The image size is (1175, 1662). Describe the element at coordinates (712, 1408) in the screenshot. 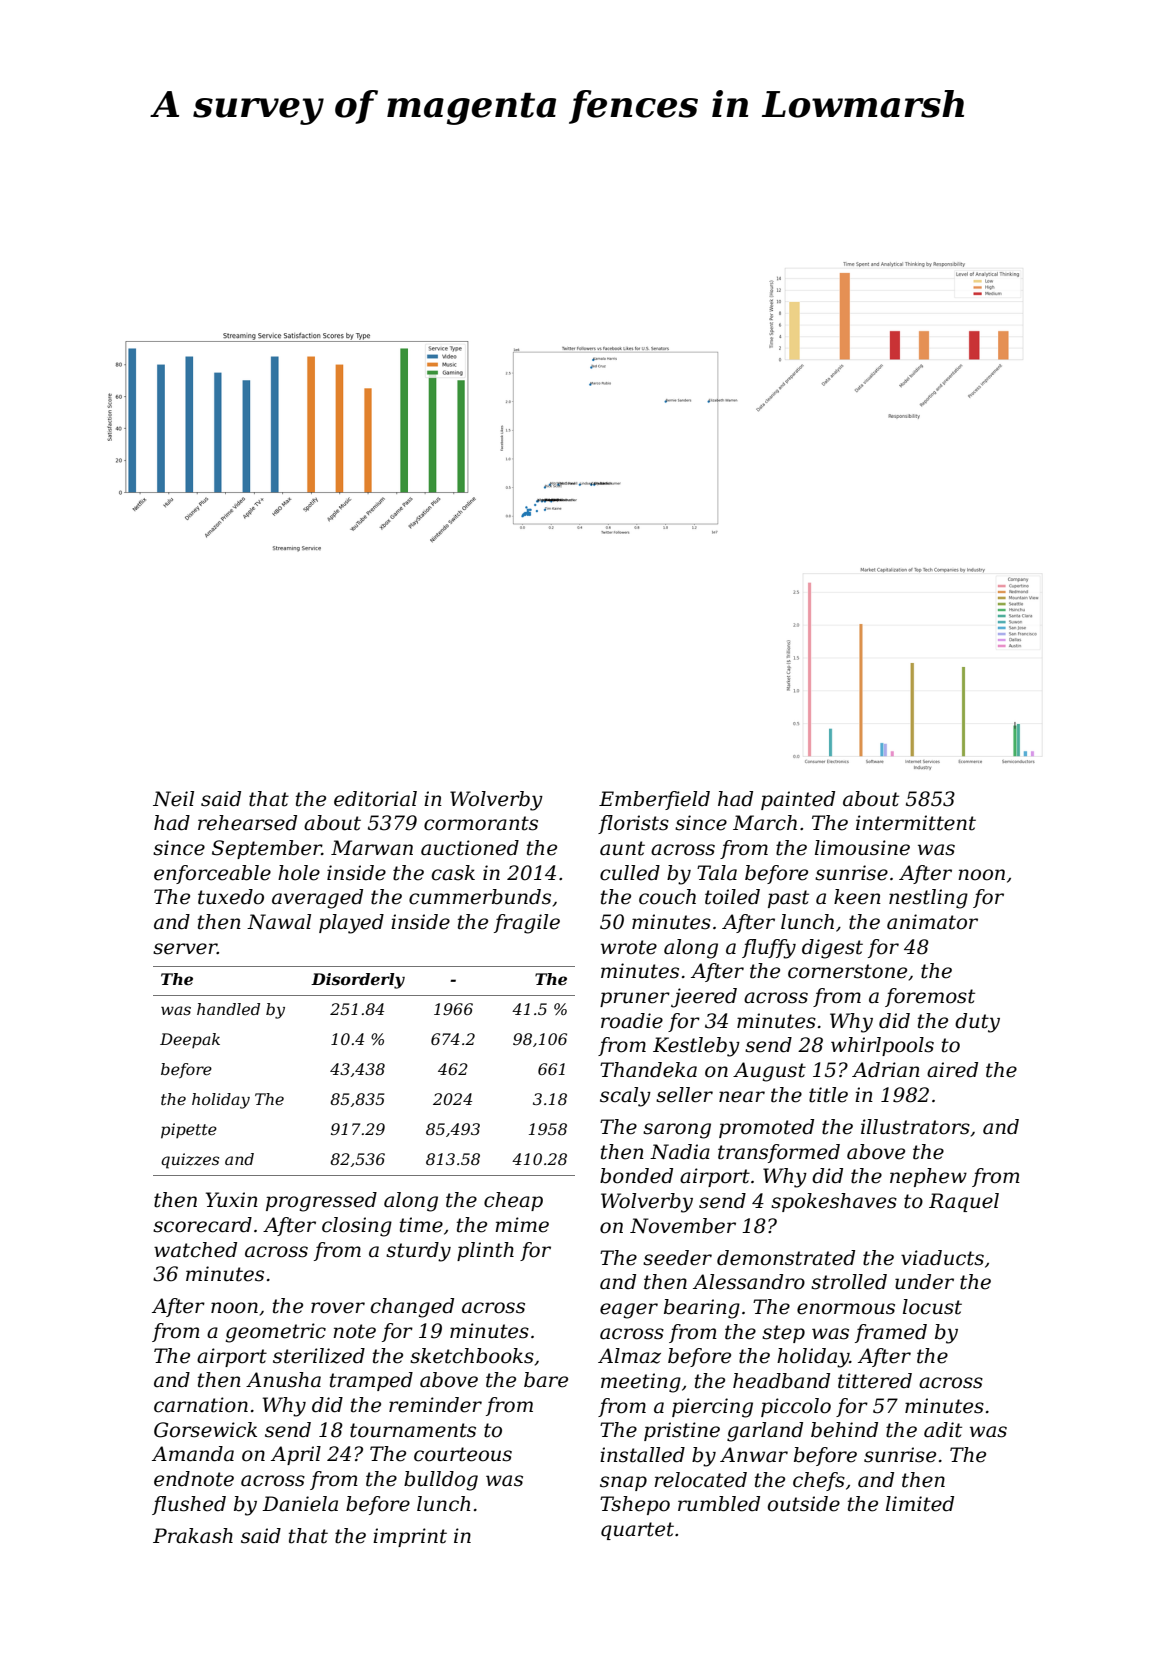

I see `piercing` at that location.
